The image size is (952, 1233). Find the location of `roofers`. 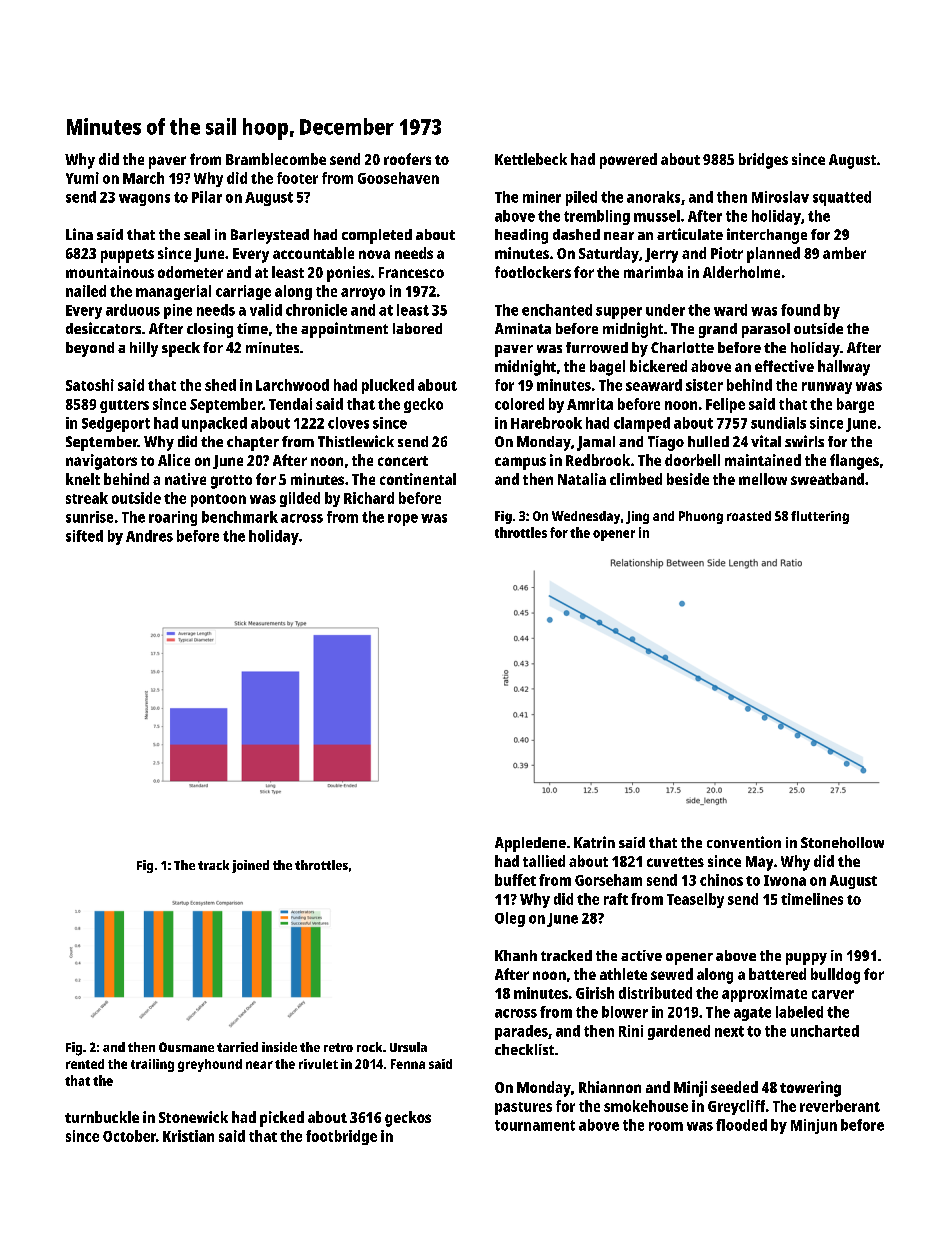

roofers is located at coordinates (407, 159).
